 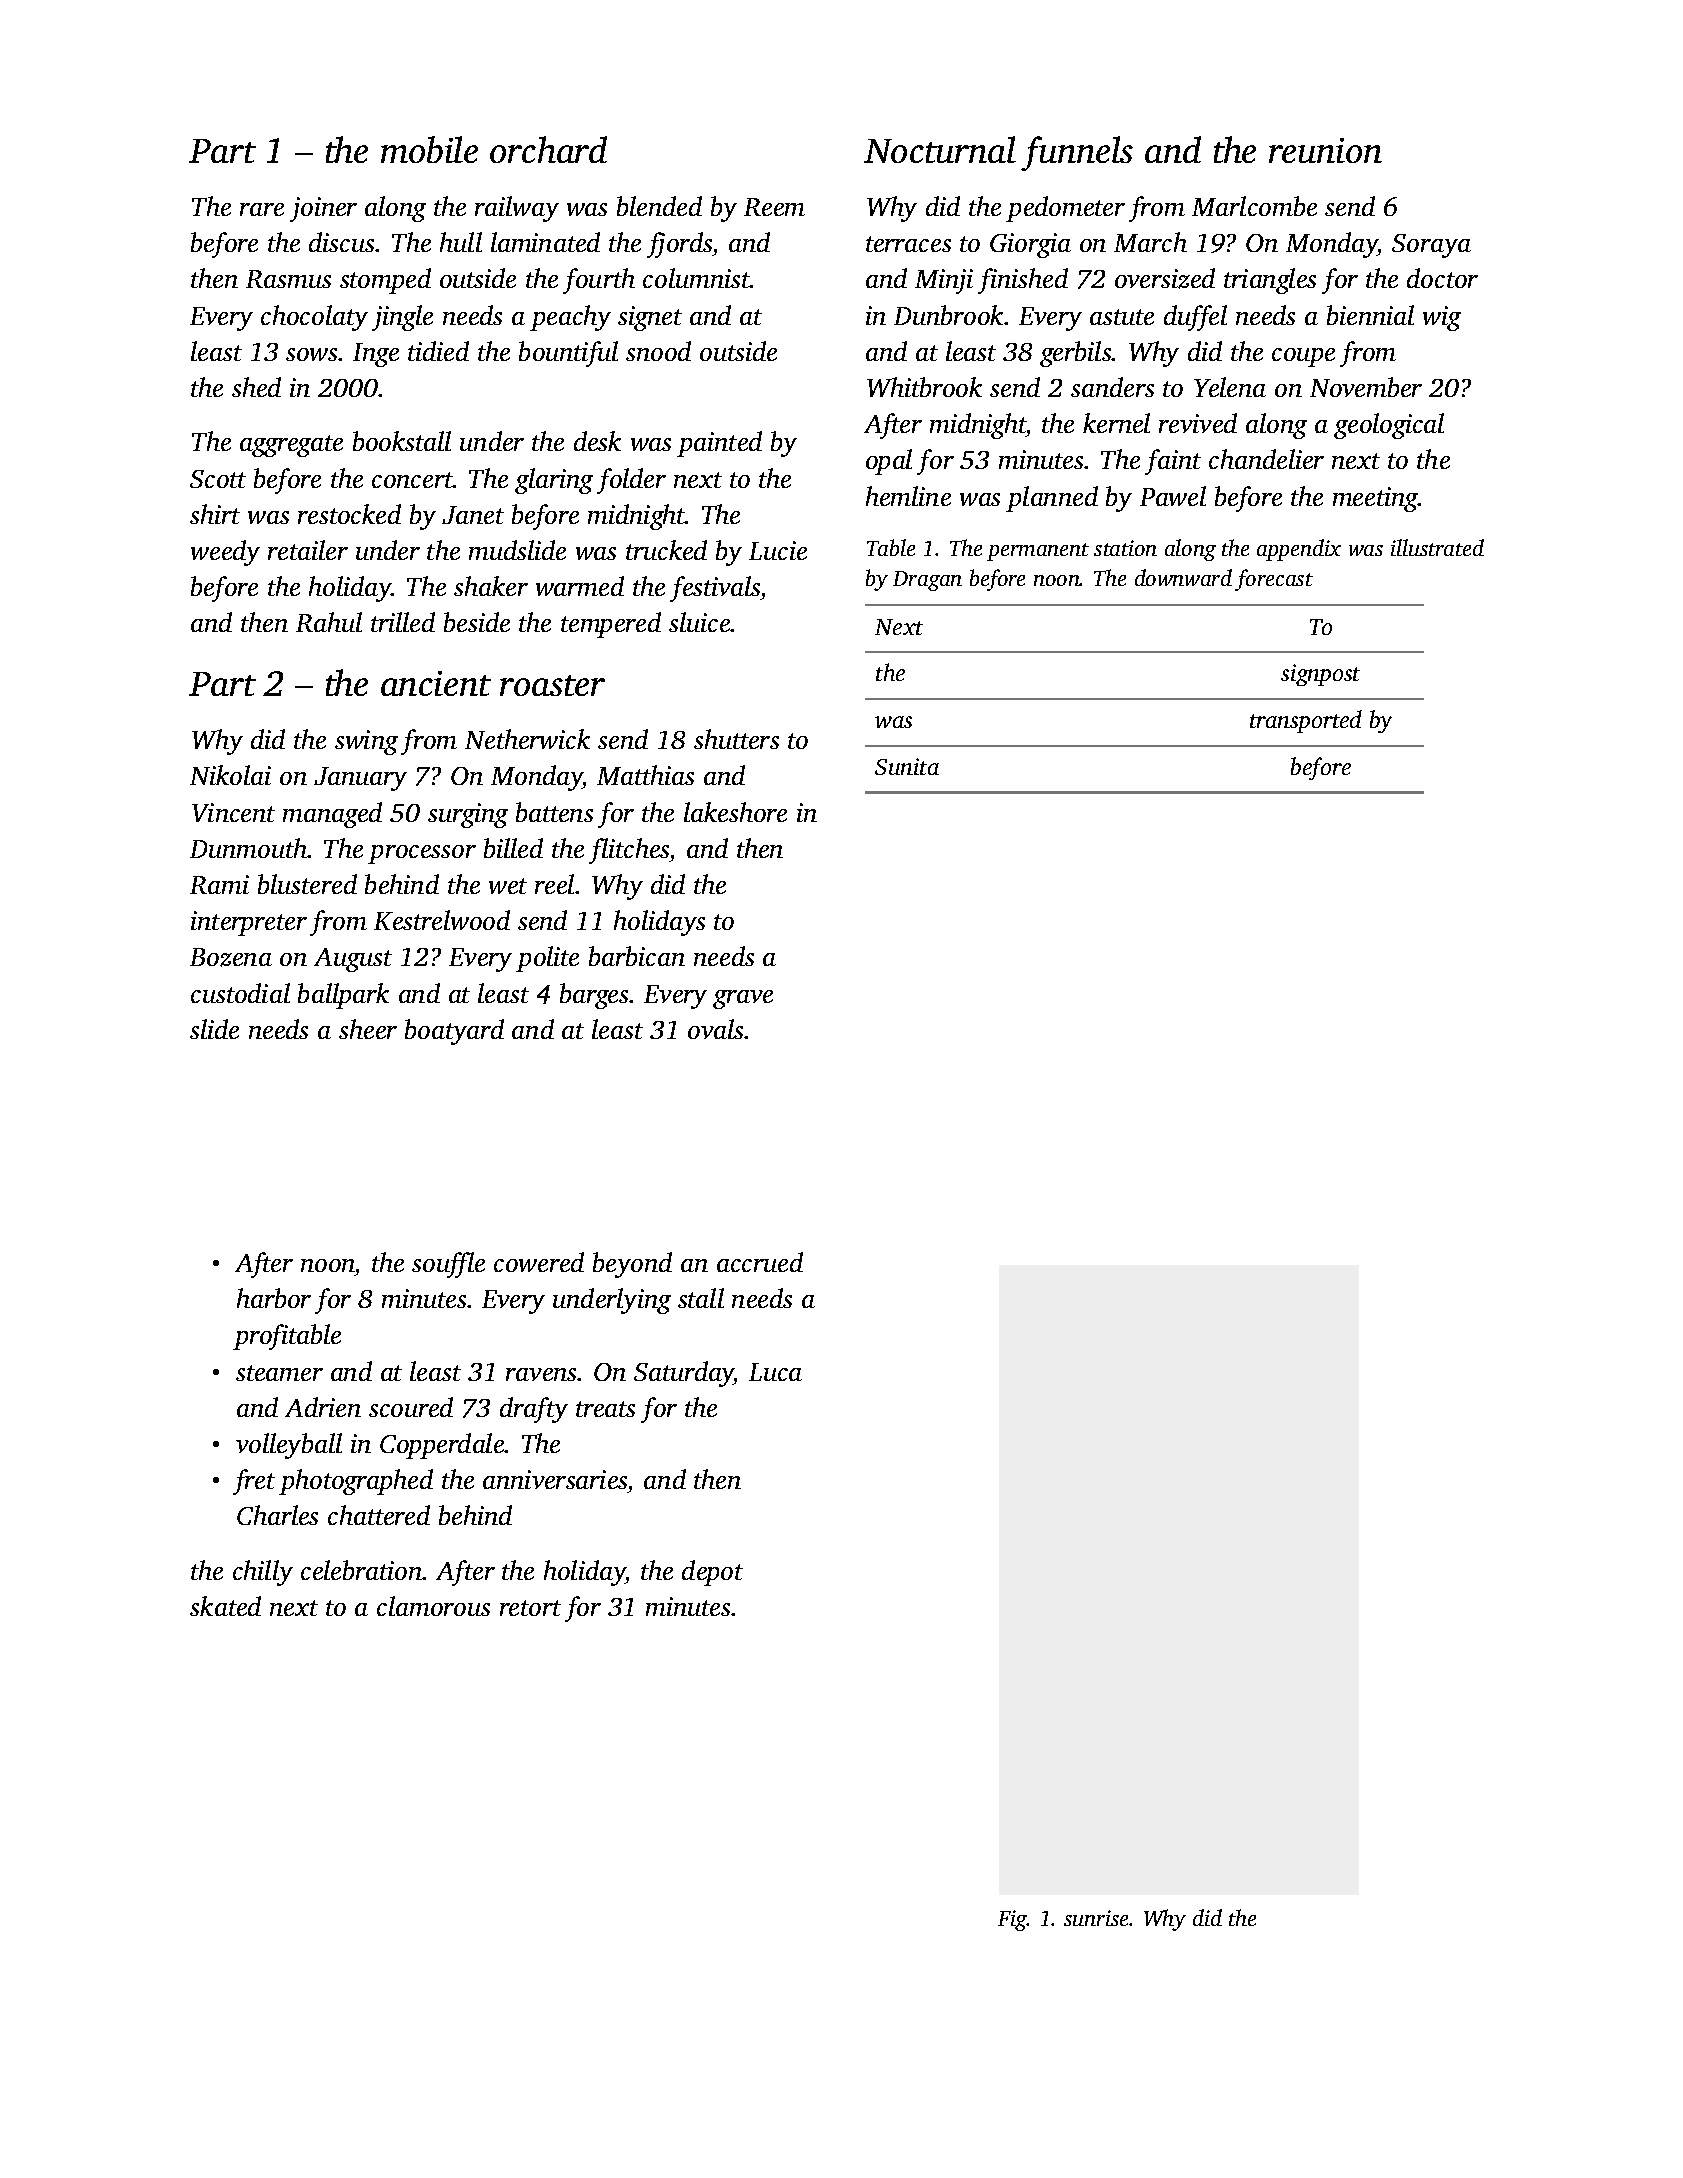 What do you see at coordinates (760, 1262) in the screenshot?
I see `accrued` at bounding box center [760, 1262].
